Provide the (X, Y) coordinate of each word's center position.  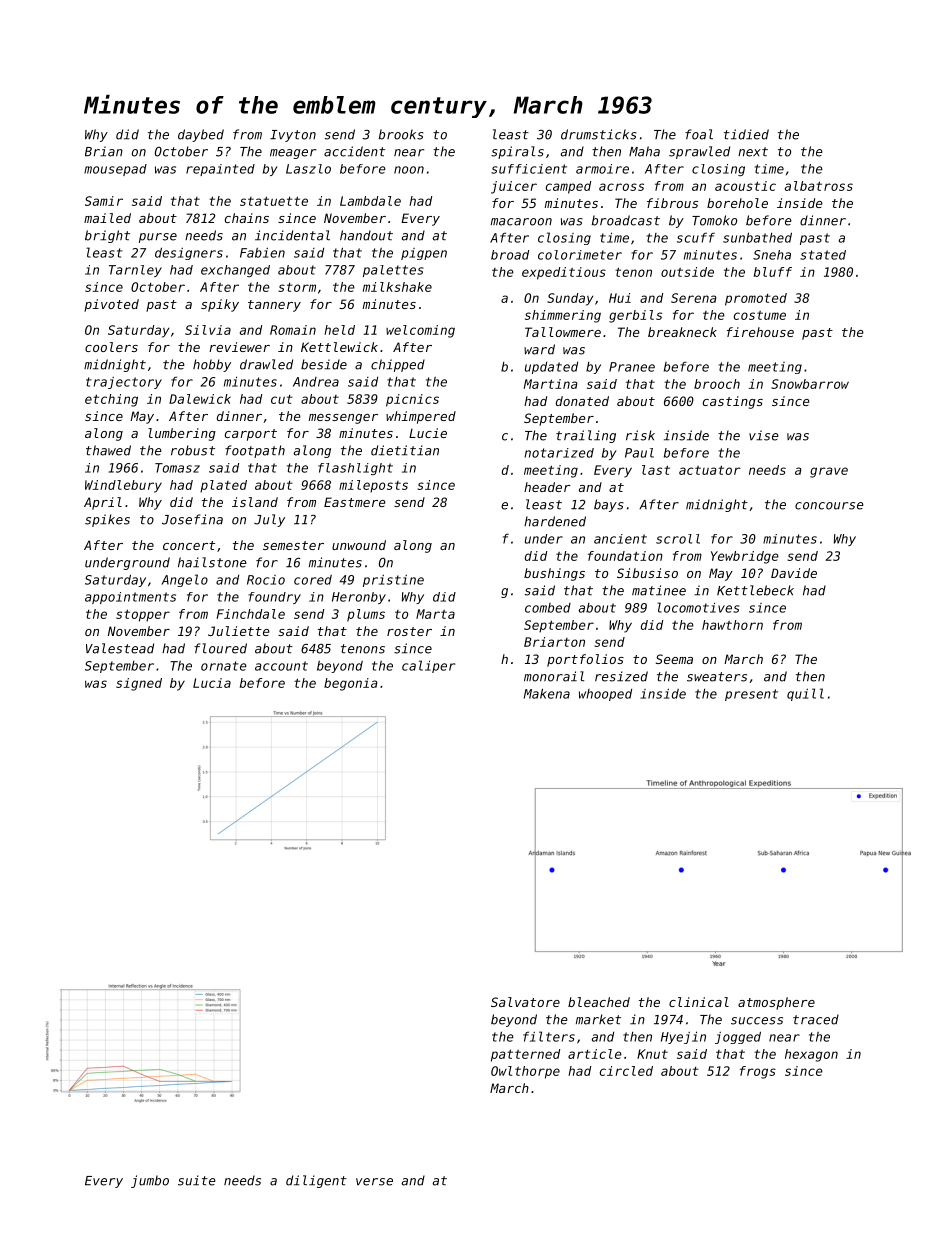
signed (139, 684)
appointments (130, 598)
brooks (401, 134)
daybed (201, 135)
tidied (746, 134)
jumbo (150, 1181)
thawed (108, 450)
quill (805, 694)
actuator (710, 470)
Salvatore (525, 1002)
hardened (555, 521)
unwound (359, 545)
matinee (659, 590)
